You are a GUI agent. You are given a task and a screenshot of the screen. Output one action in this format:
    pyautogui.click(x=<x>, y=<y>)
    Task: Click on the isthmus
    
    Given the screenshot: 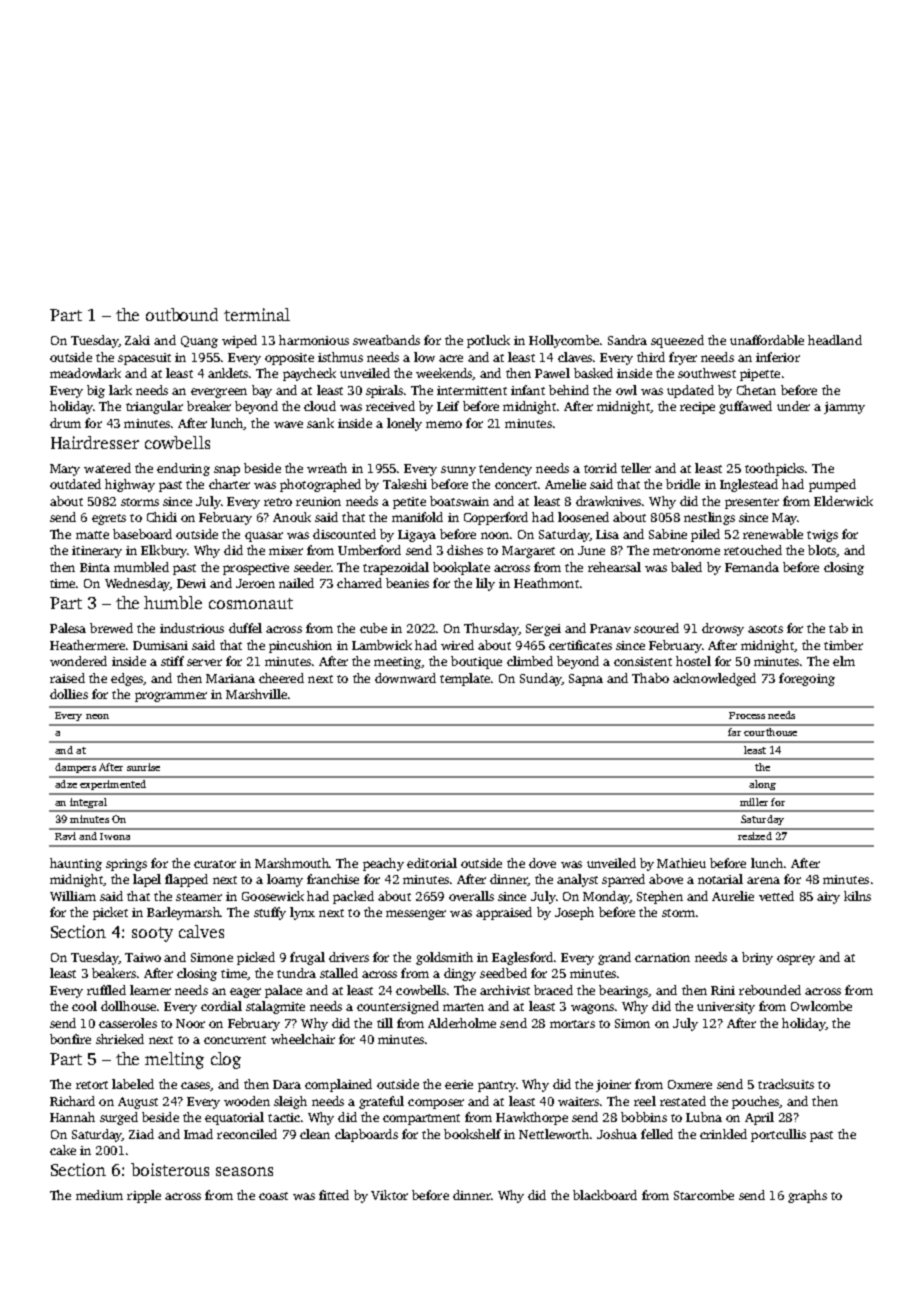 What is the action you would take?
    pyautogui.click(x=340, y=357)
